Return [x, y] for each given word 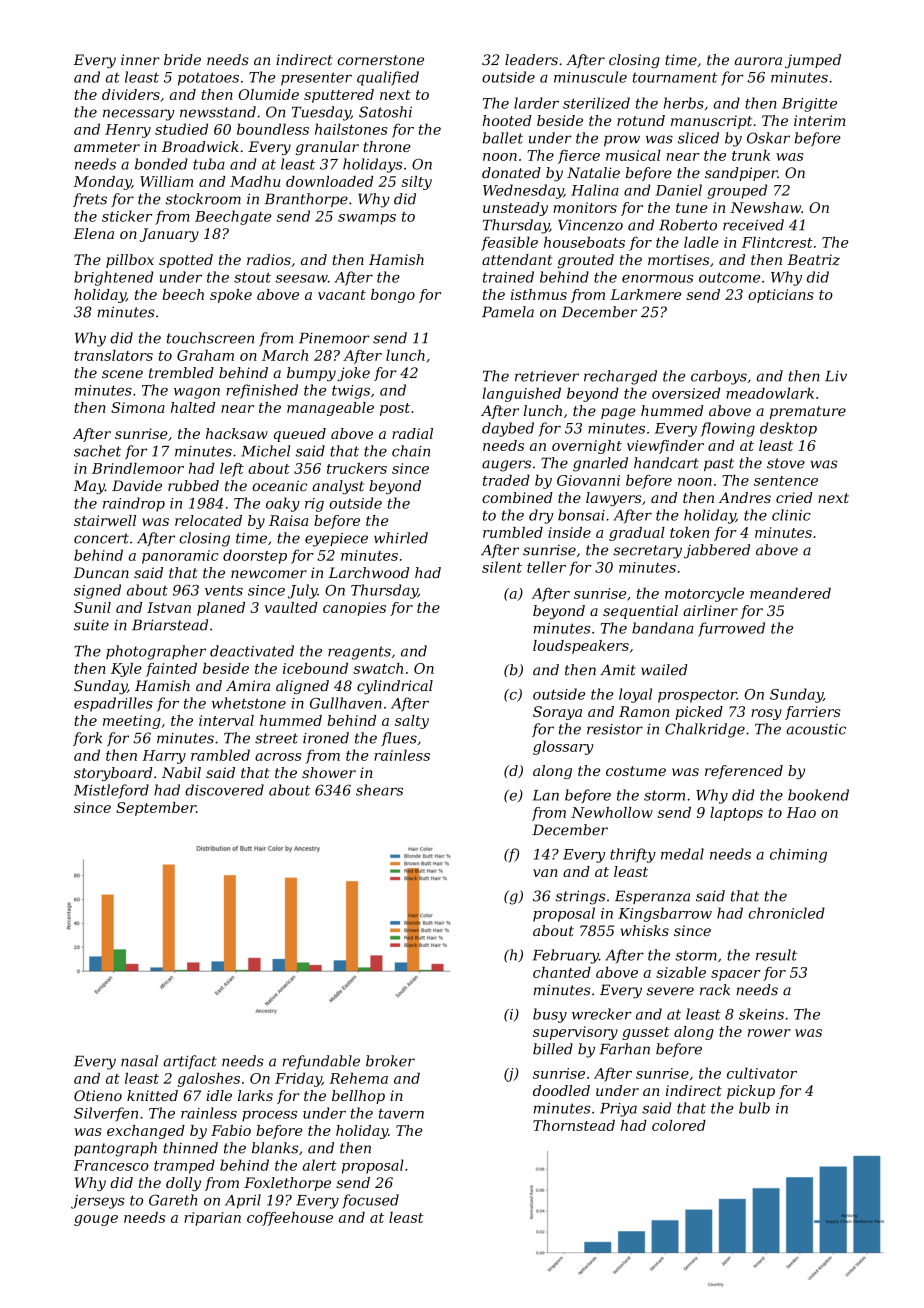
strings [580, 897]
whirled [401, 538]
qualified [388, 78]
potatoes [208, 79]
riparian [212, 1219]
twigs [351, 392]
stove [786, 463]
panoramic [180, 557]
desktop [788, 429]
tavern [401, 1114]
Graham [205, 355]
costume [636, 771]
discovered [224, 790]
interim [820, 120]
